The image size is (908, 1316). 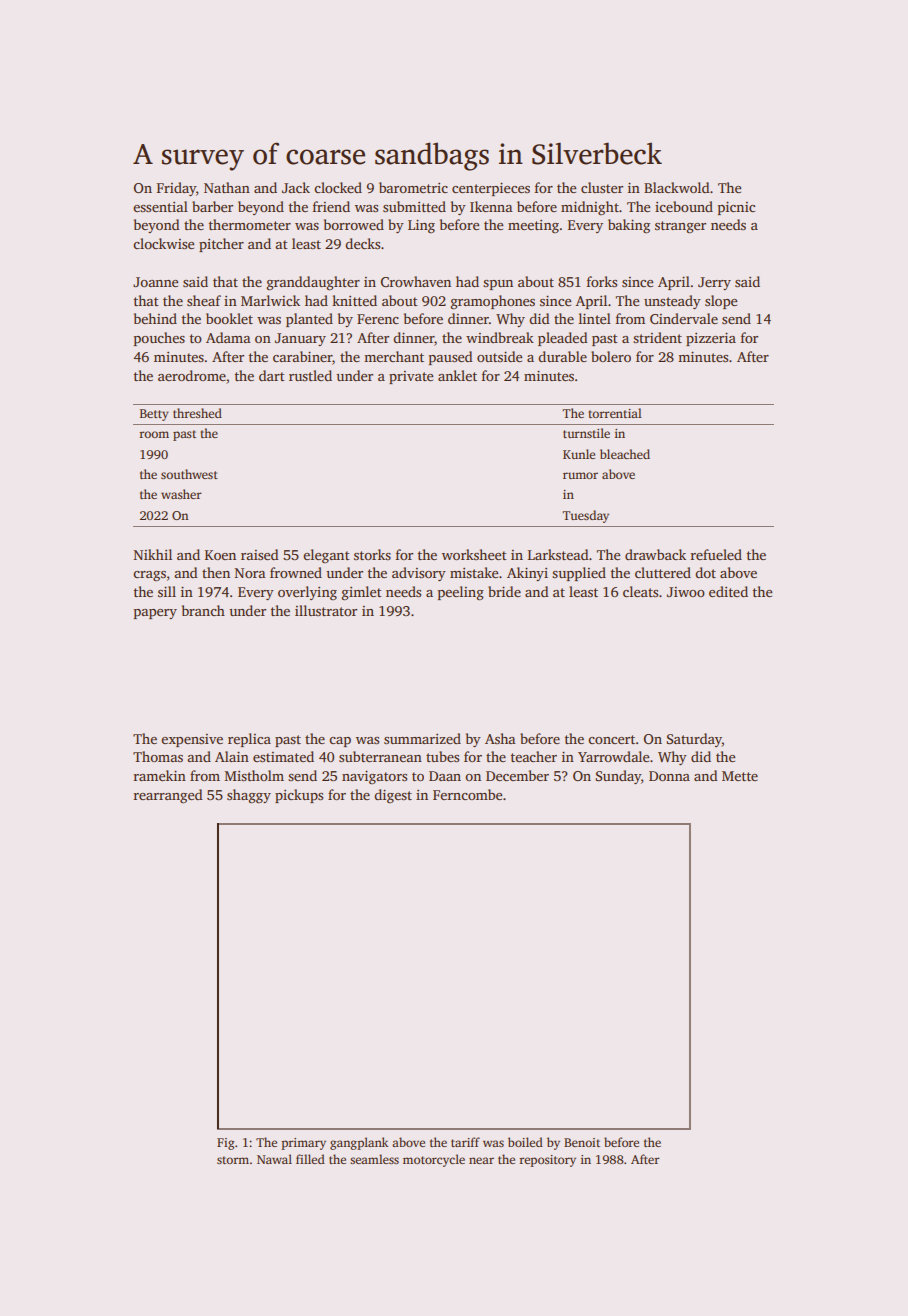 I want to click on barometric, so click(x=413, y=187).
